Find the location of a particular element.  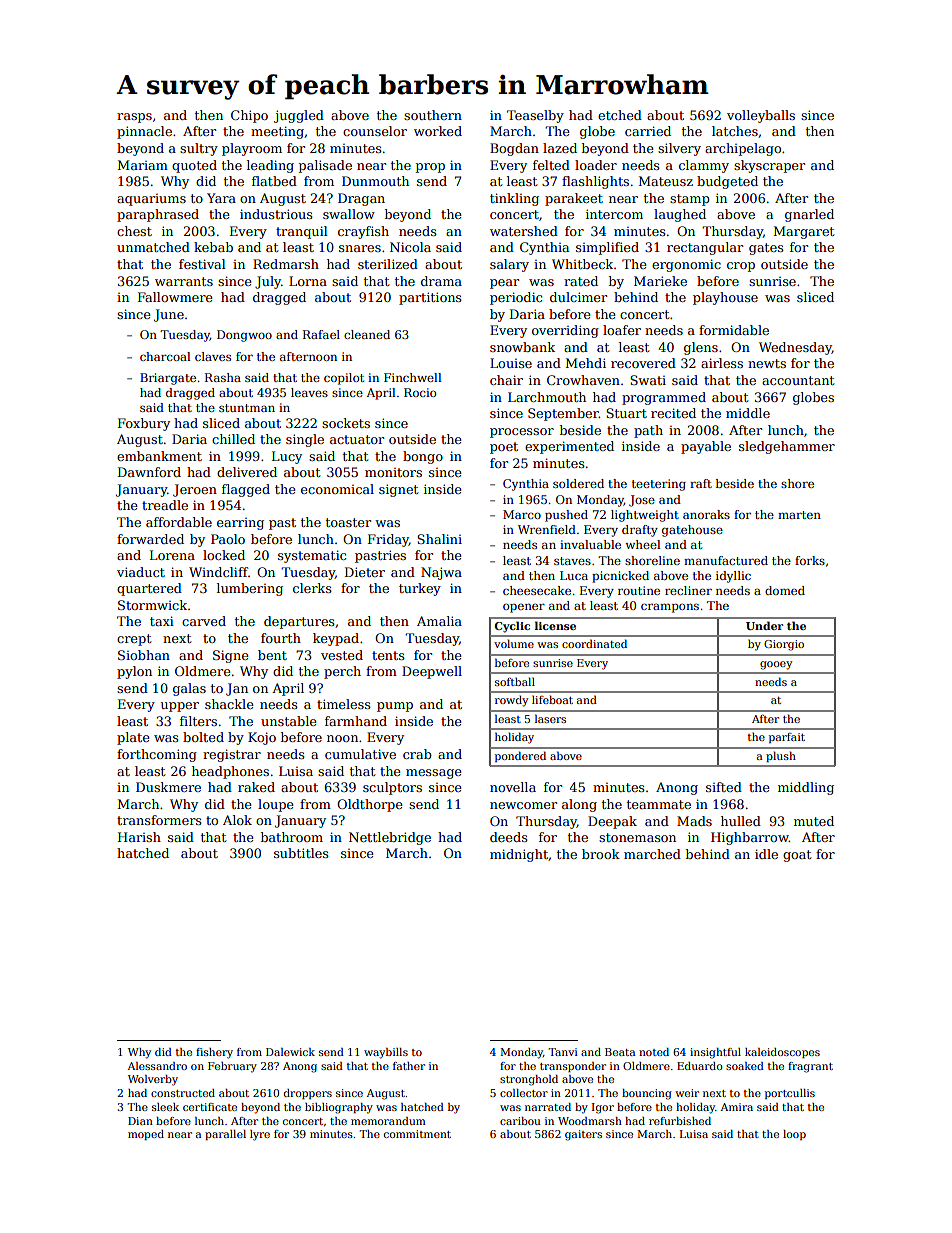

subtitles is located at coordinates (301, 853).
